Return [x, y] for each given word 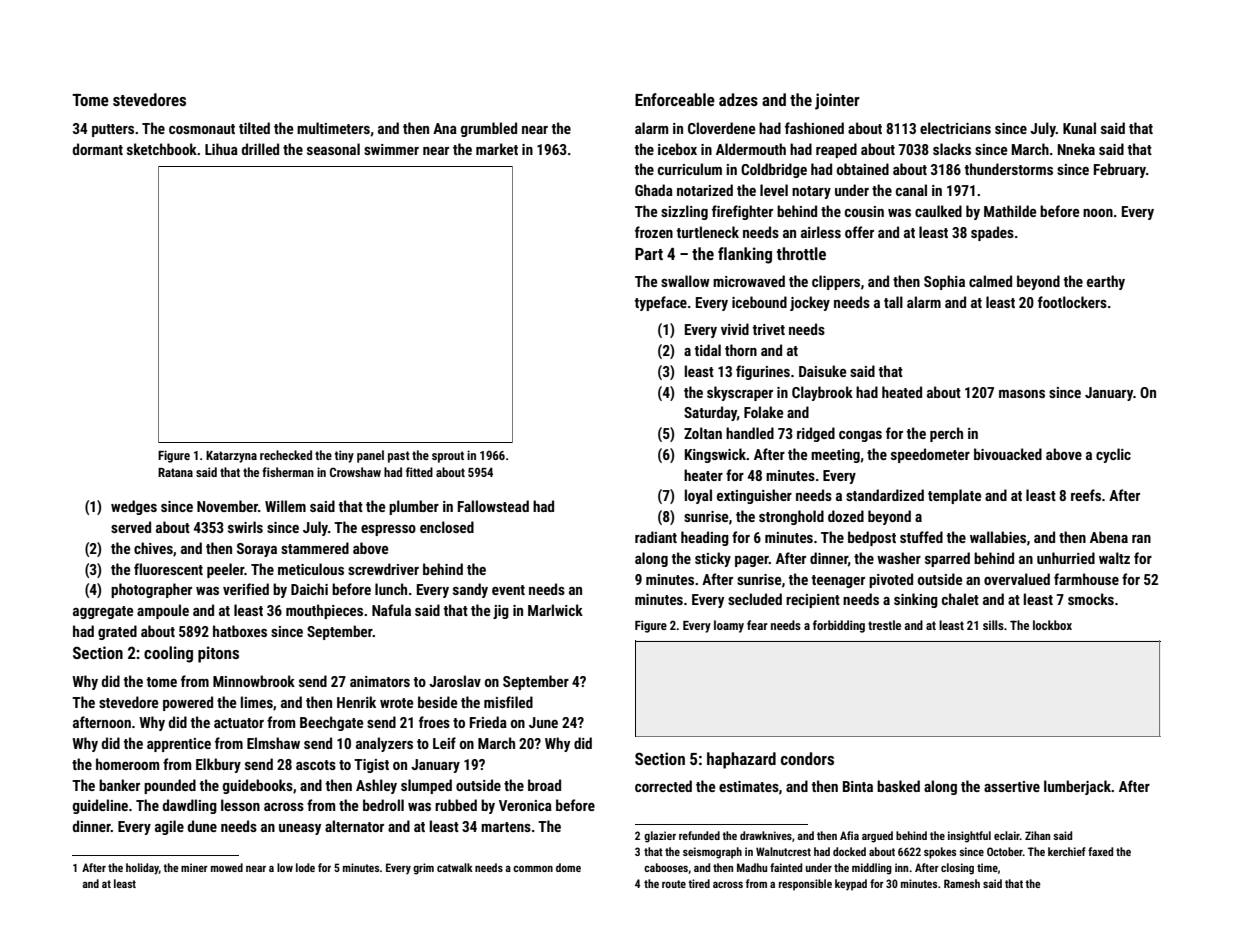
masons [1022, 394]
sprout [448, 457]
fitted [419, 472]
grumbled [489, 129]
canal [911, 190]
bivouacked [1008, 454]
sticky [713, 559]
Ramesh [962, 883]
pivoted [891, 580]
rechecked [286, 455]
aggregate [103, 612]
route [674, 884]
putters [113, 130]
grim [423, 869]
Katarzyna [231, 457]
